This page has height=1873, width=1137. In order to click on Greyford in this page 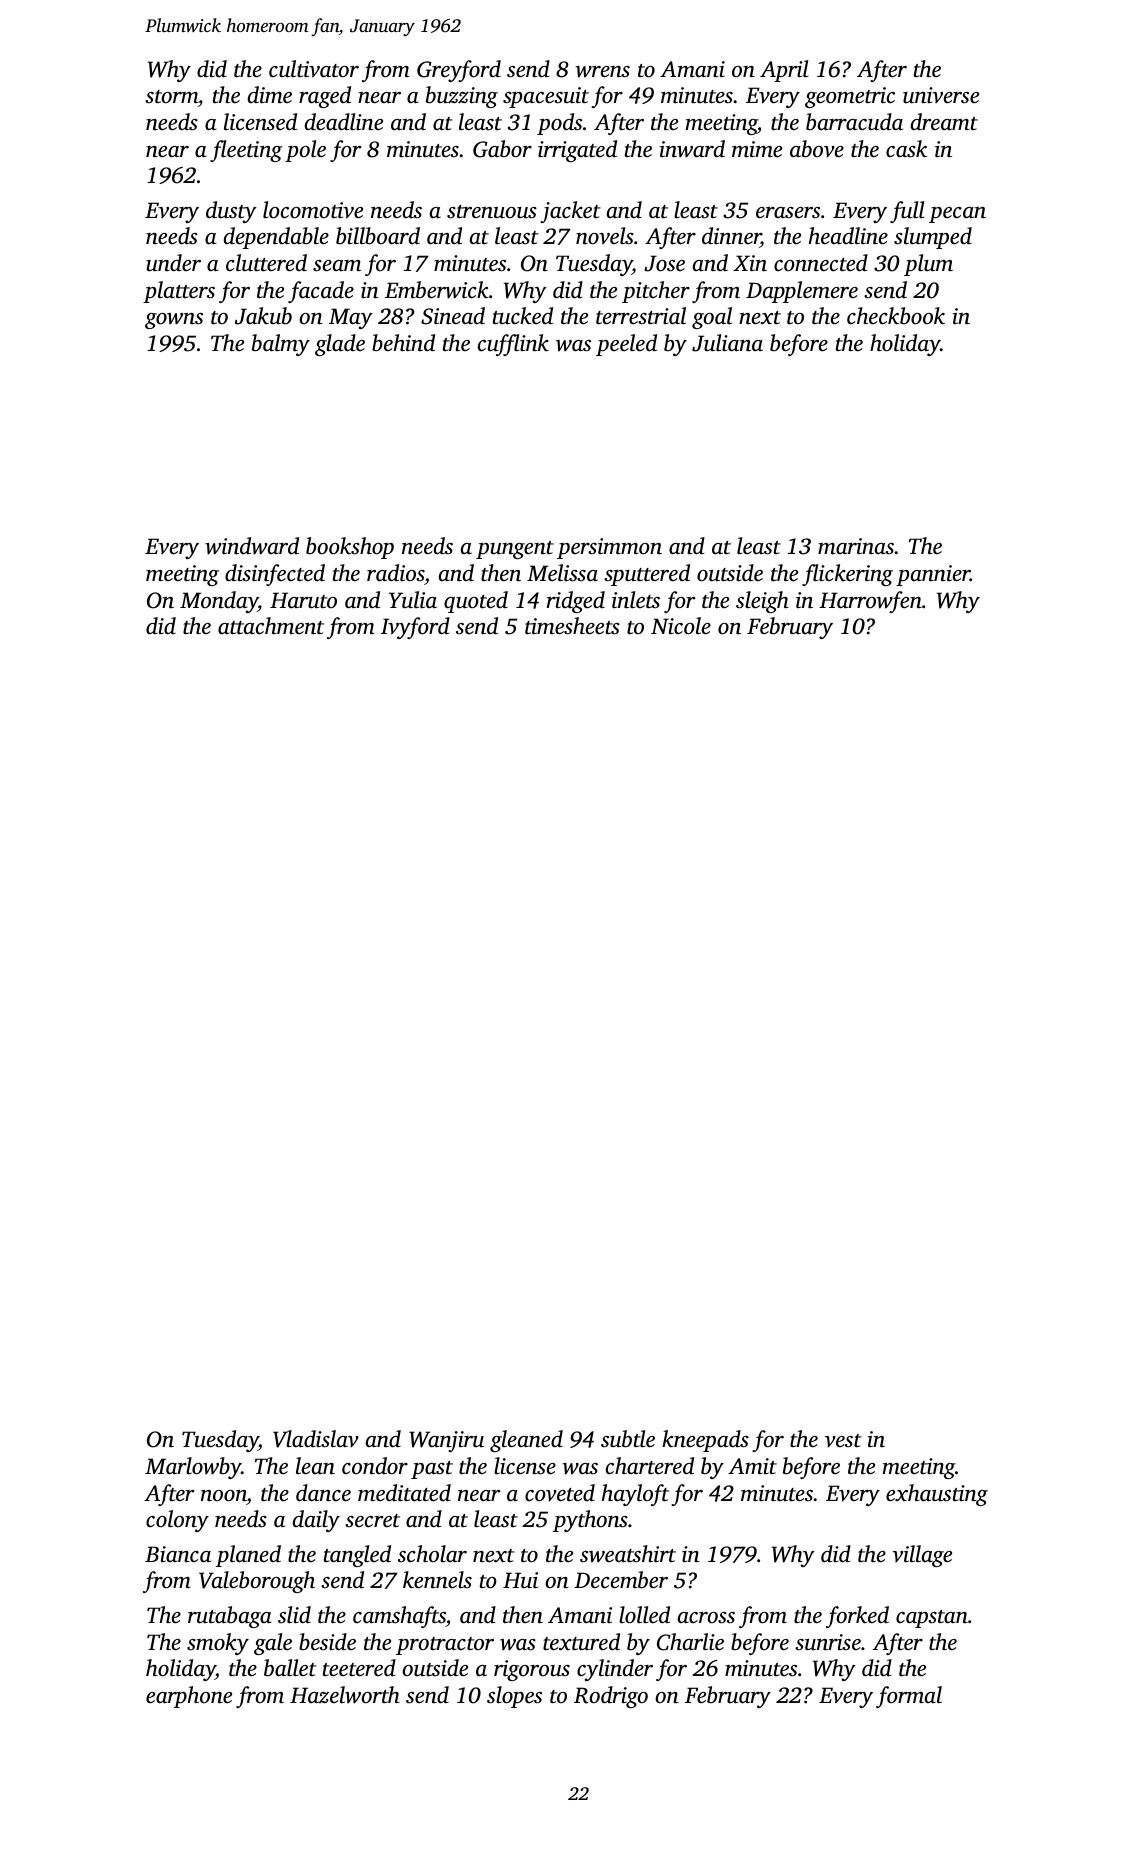, I will do `click(459, 71)`.
